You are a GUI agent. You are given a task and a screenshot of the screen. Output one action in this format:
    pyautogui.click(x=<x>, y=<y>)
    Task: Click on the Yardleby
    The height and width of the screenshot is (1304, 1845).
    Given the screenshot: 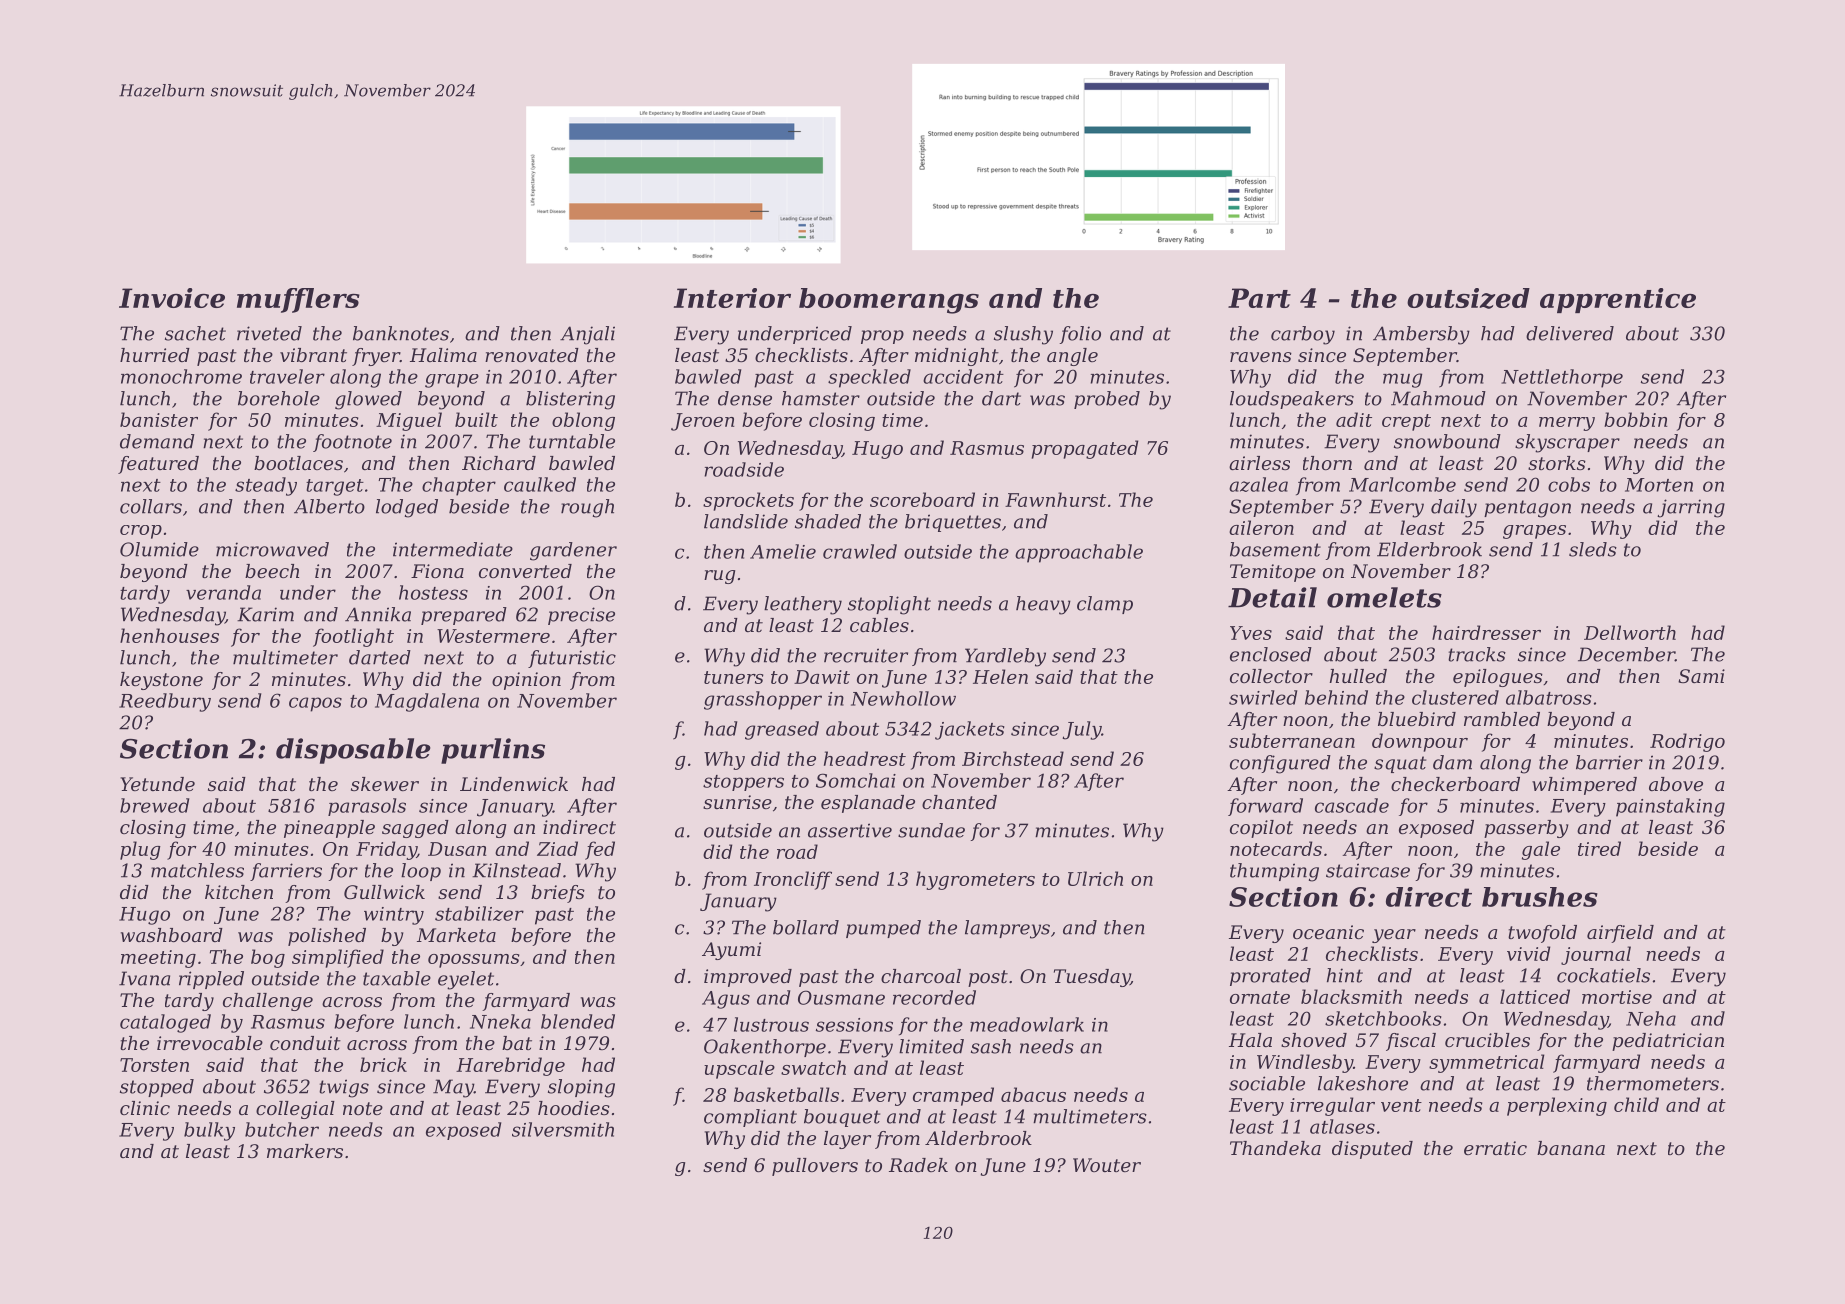 What is the action you would take?
    pyautogui.click(x=1005, y=657)
